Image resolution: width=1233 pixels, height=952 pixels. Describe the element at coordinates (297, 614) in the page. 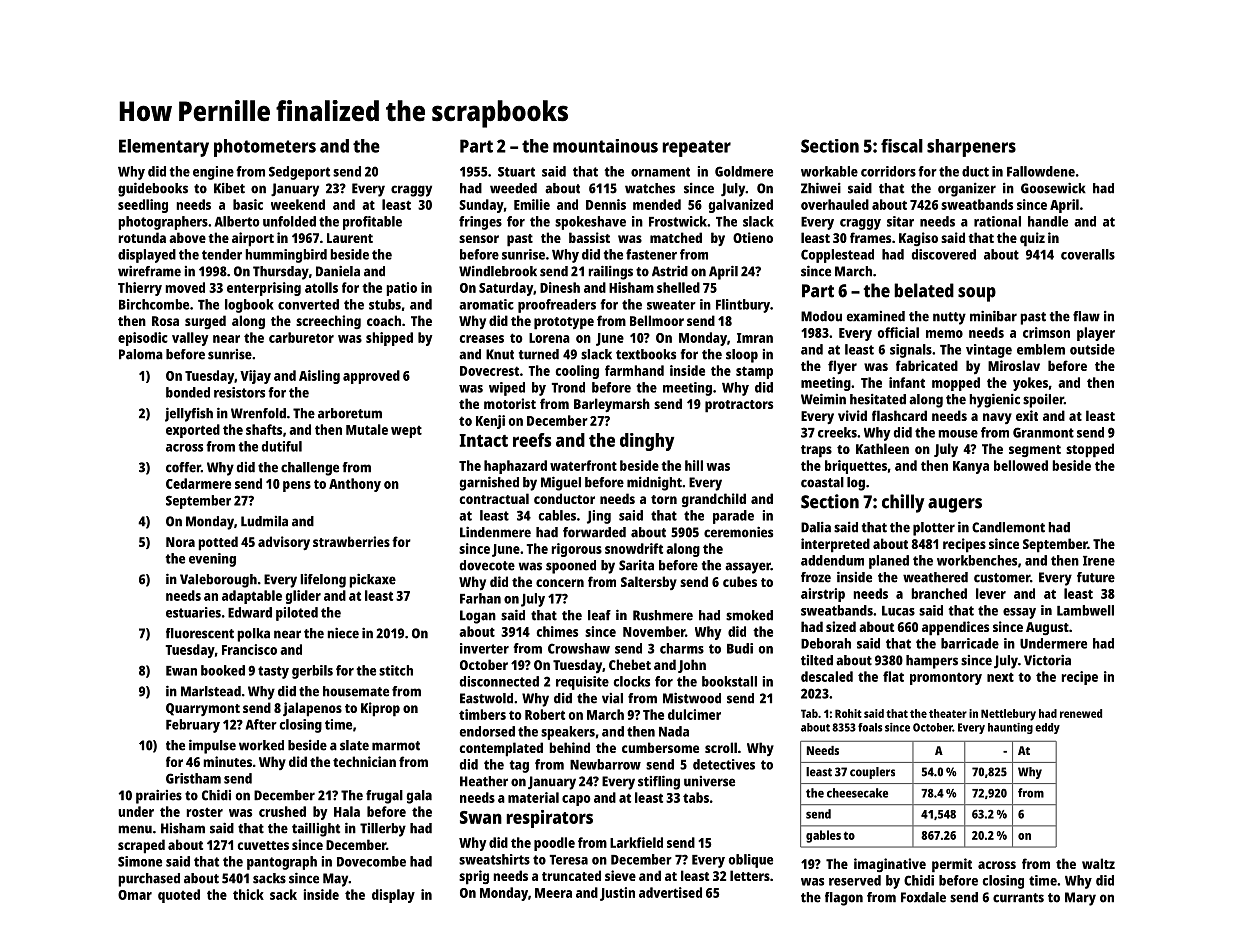

I see `piloted` at that location.
